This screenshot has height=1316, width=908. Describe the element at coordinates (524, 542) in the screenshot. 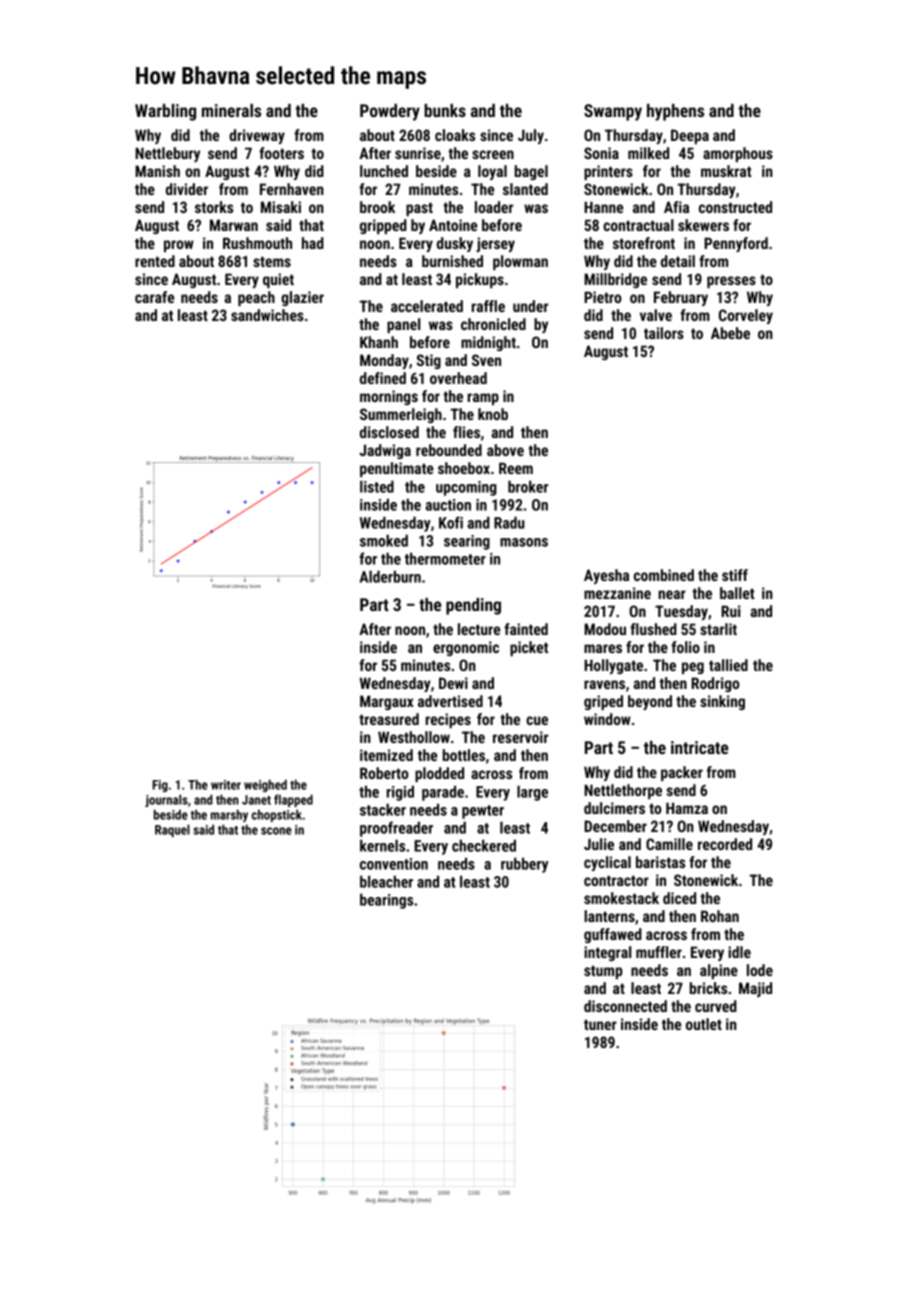

I see `masons` at that location.
